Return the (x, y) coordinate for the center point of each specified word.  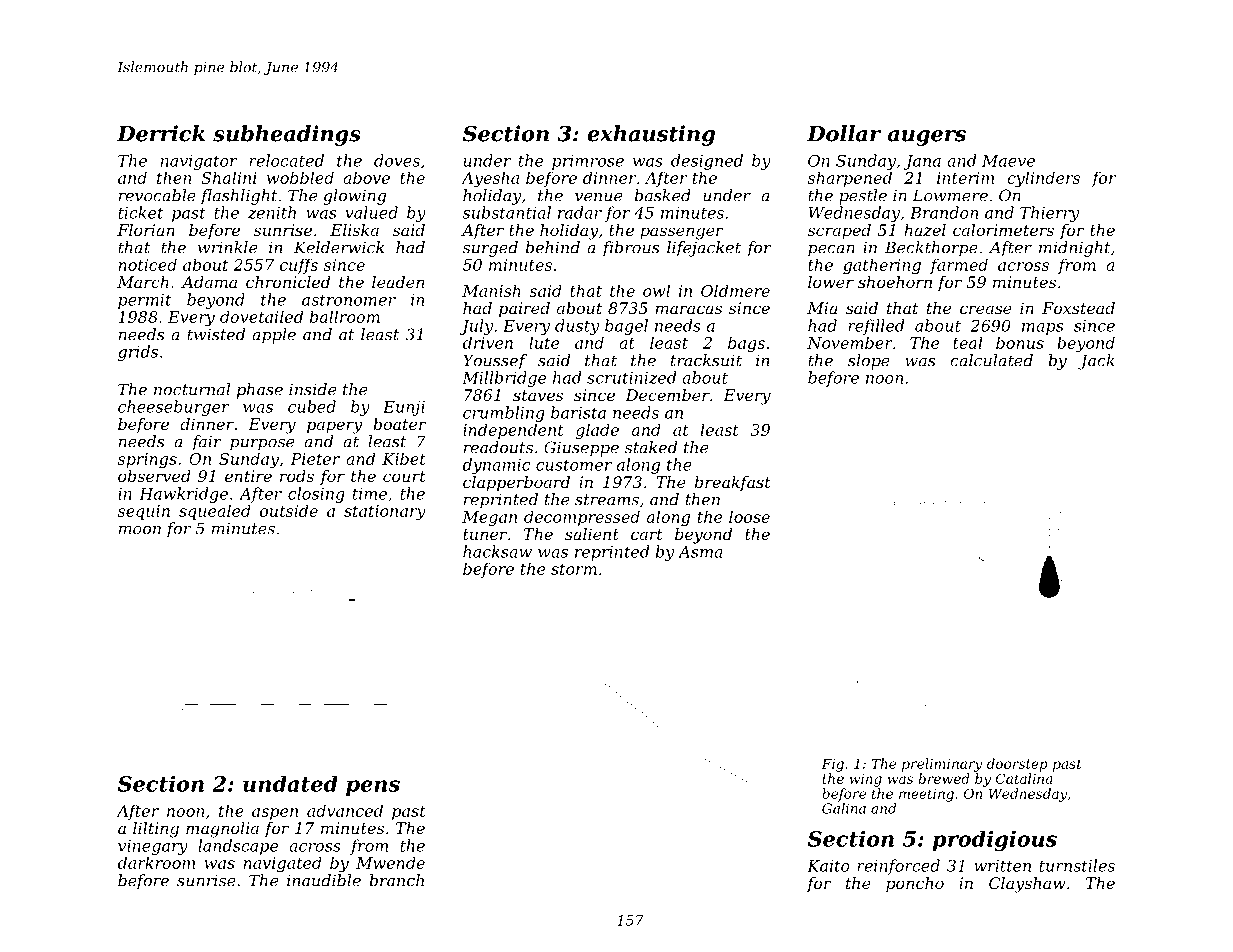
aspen (275, 814)
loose (749, 516)
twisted (216, 334)
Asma (700, 552)
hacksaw (497, 551)
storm (574, 569)
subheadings (287, 135)
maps (1042, 329)
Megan (489, 519)
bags (746, 344)
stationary (385, 513)
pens (373, 788)
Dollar (844, 133)
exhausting (651, 135)
